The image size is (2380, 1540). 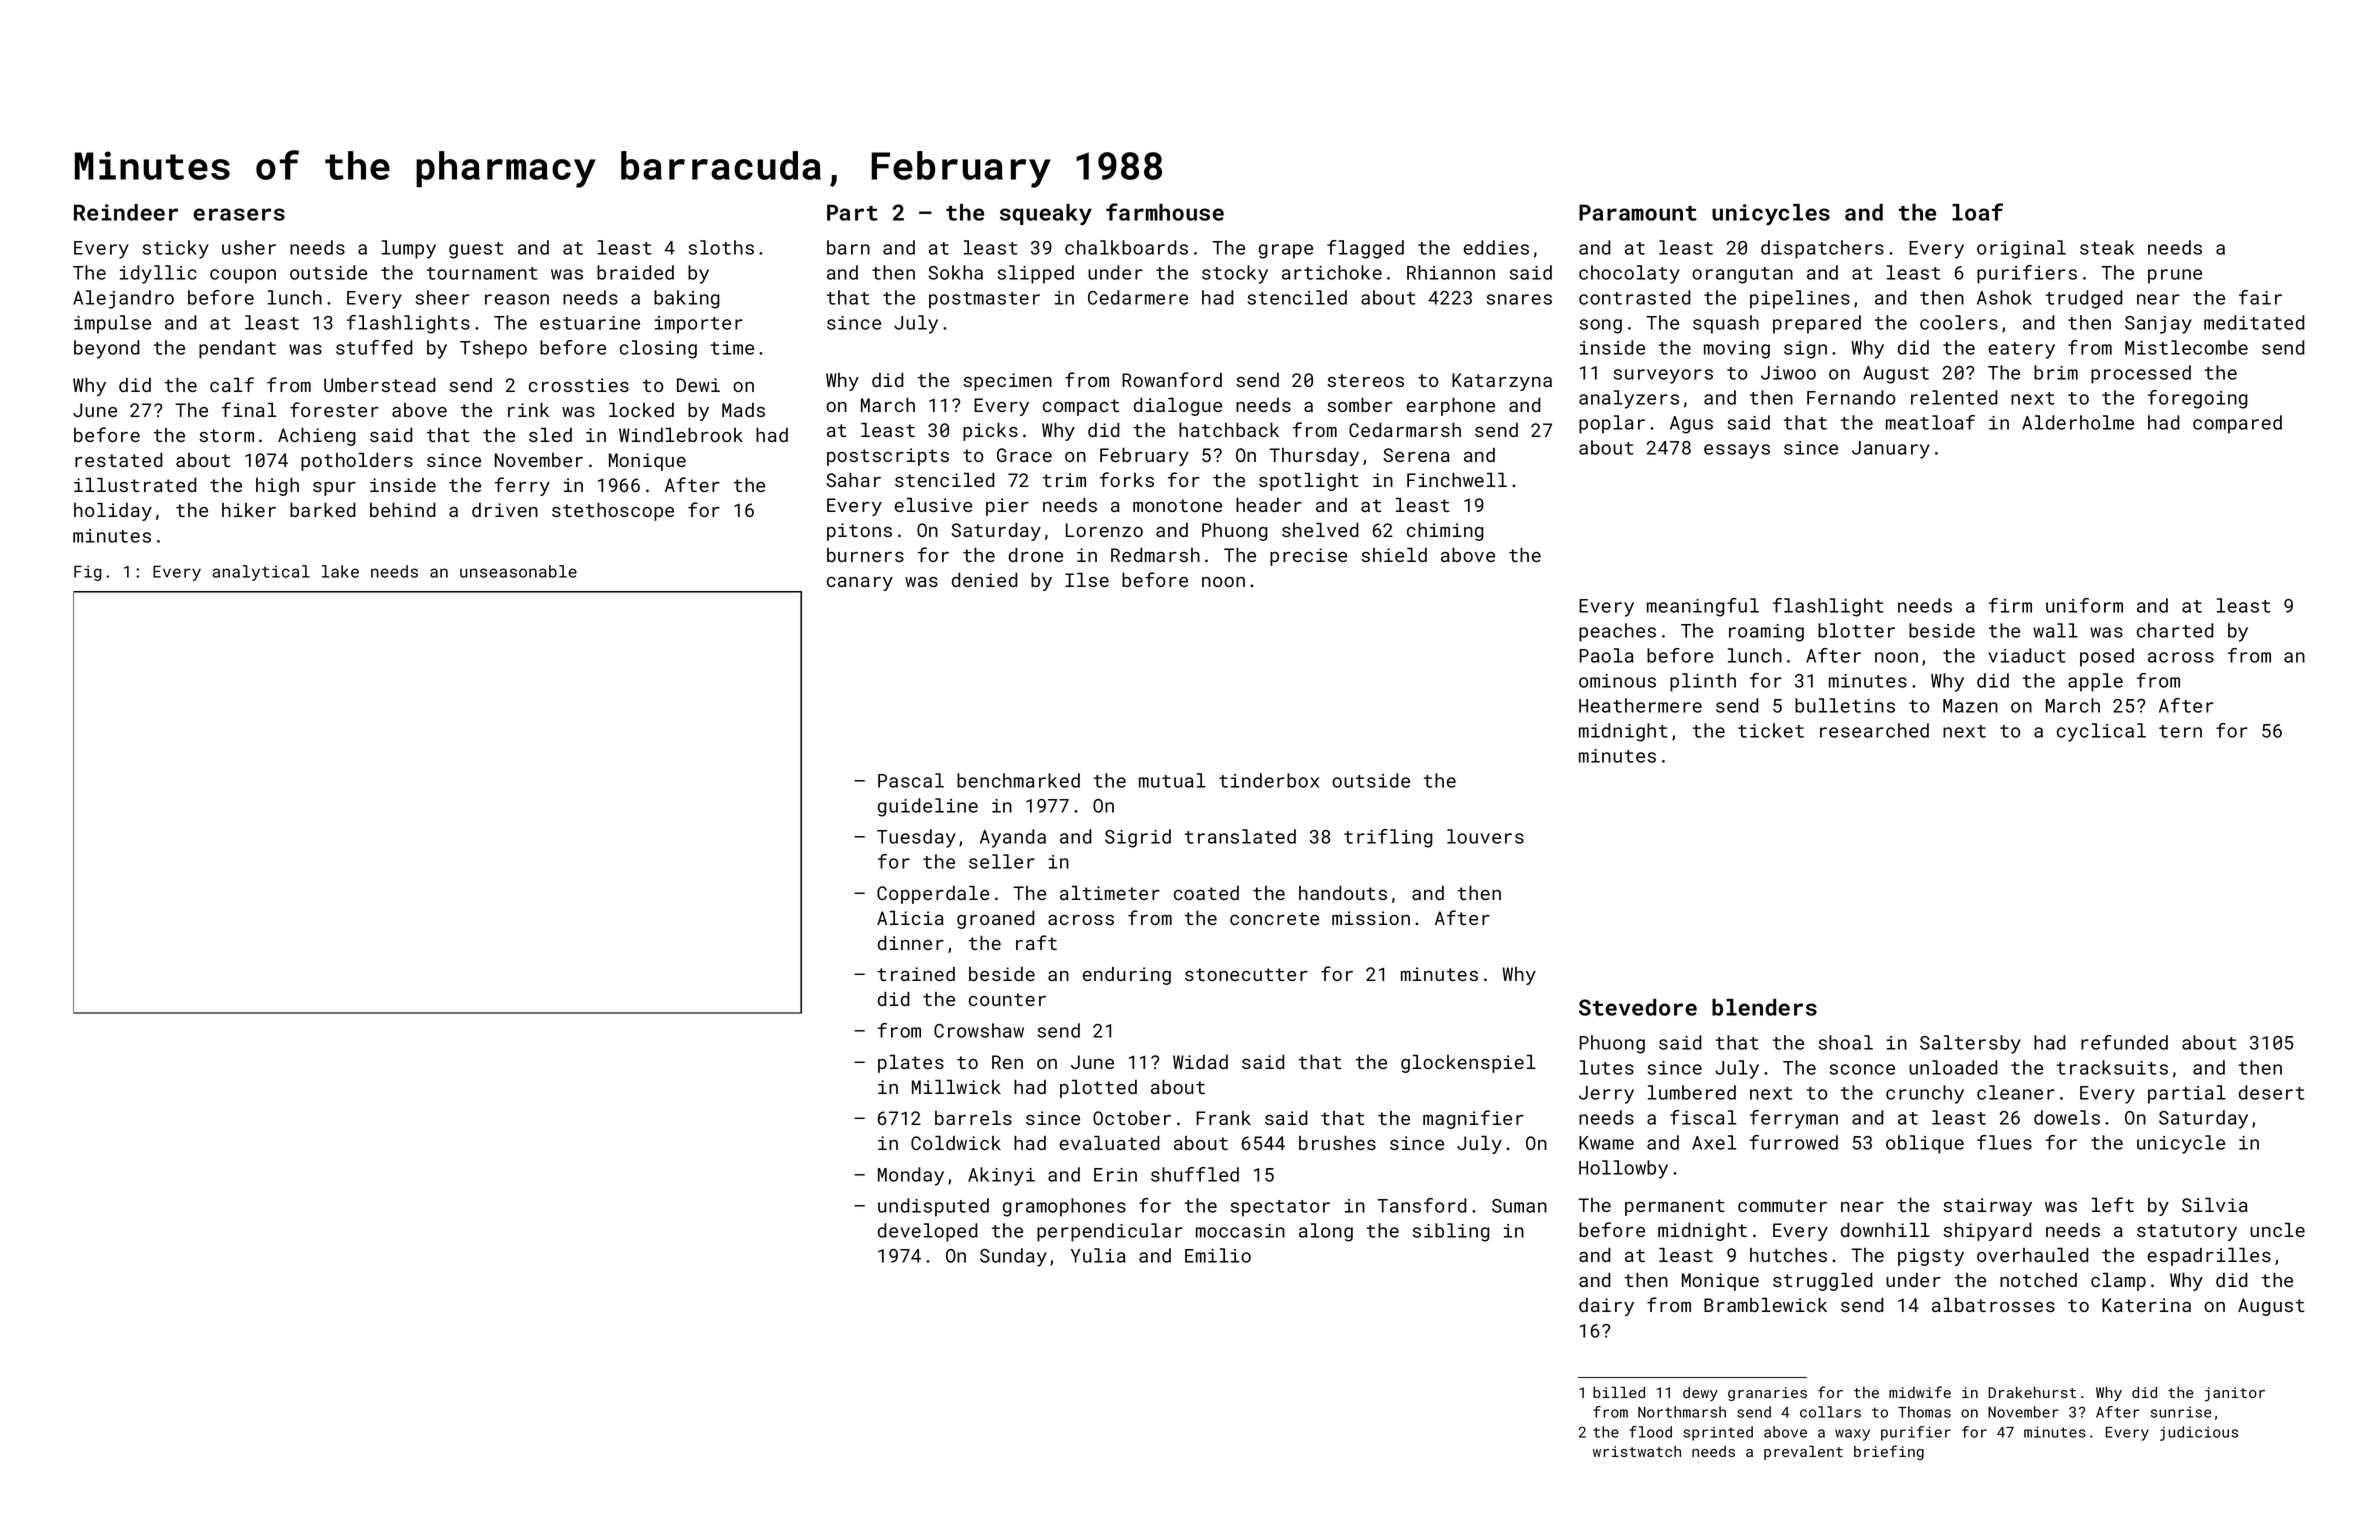 What do you see at coordinates (239, 214) in the image?
I see `erasers` at bounding box center [239, 214].
